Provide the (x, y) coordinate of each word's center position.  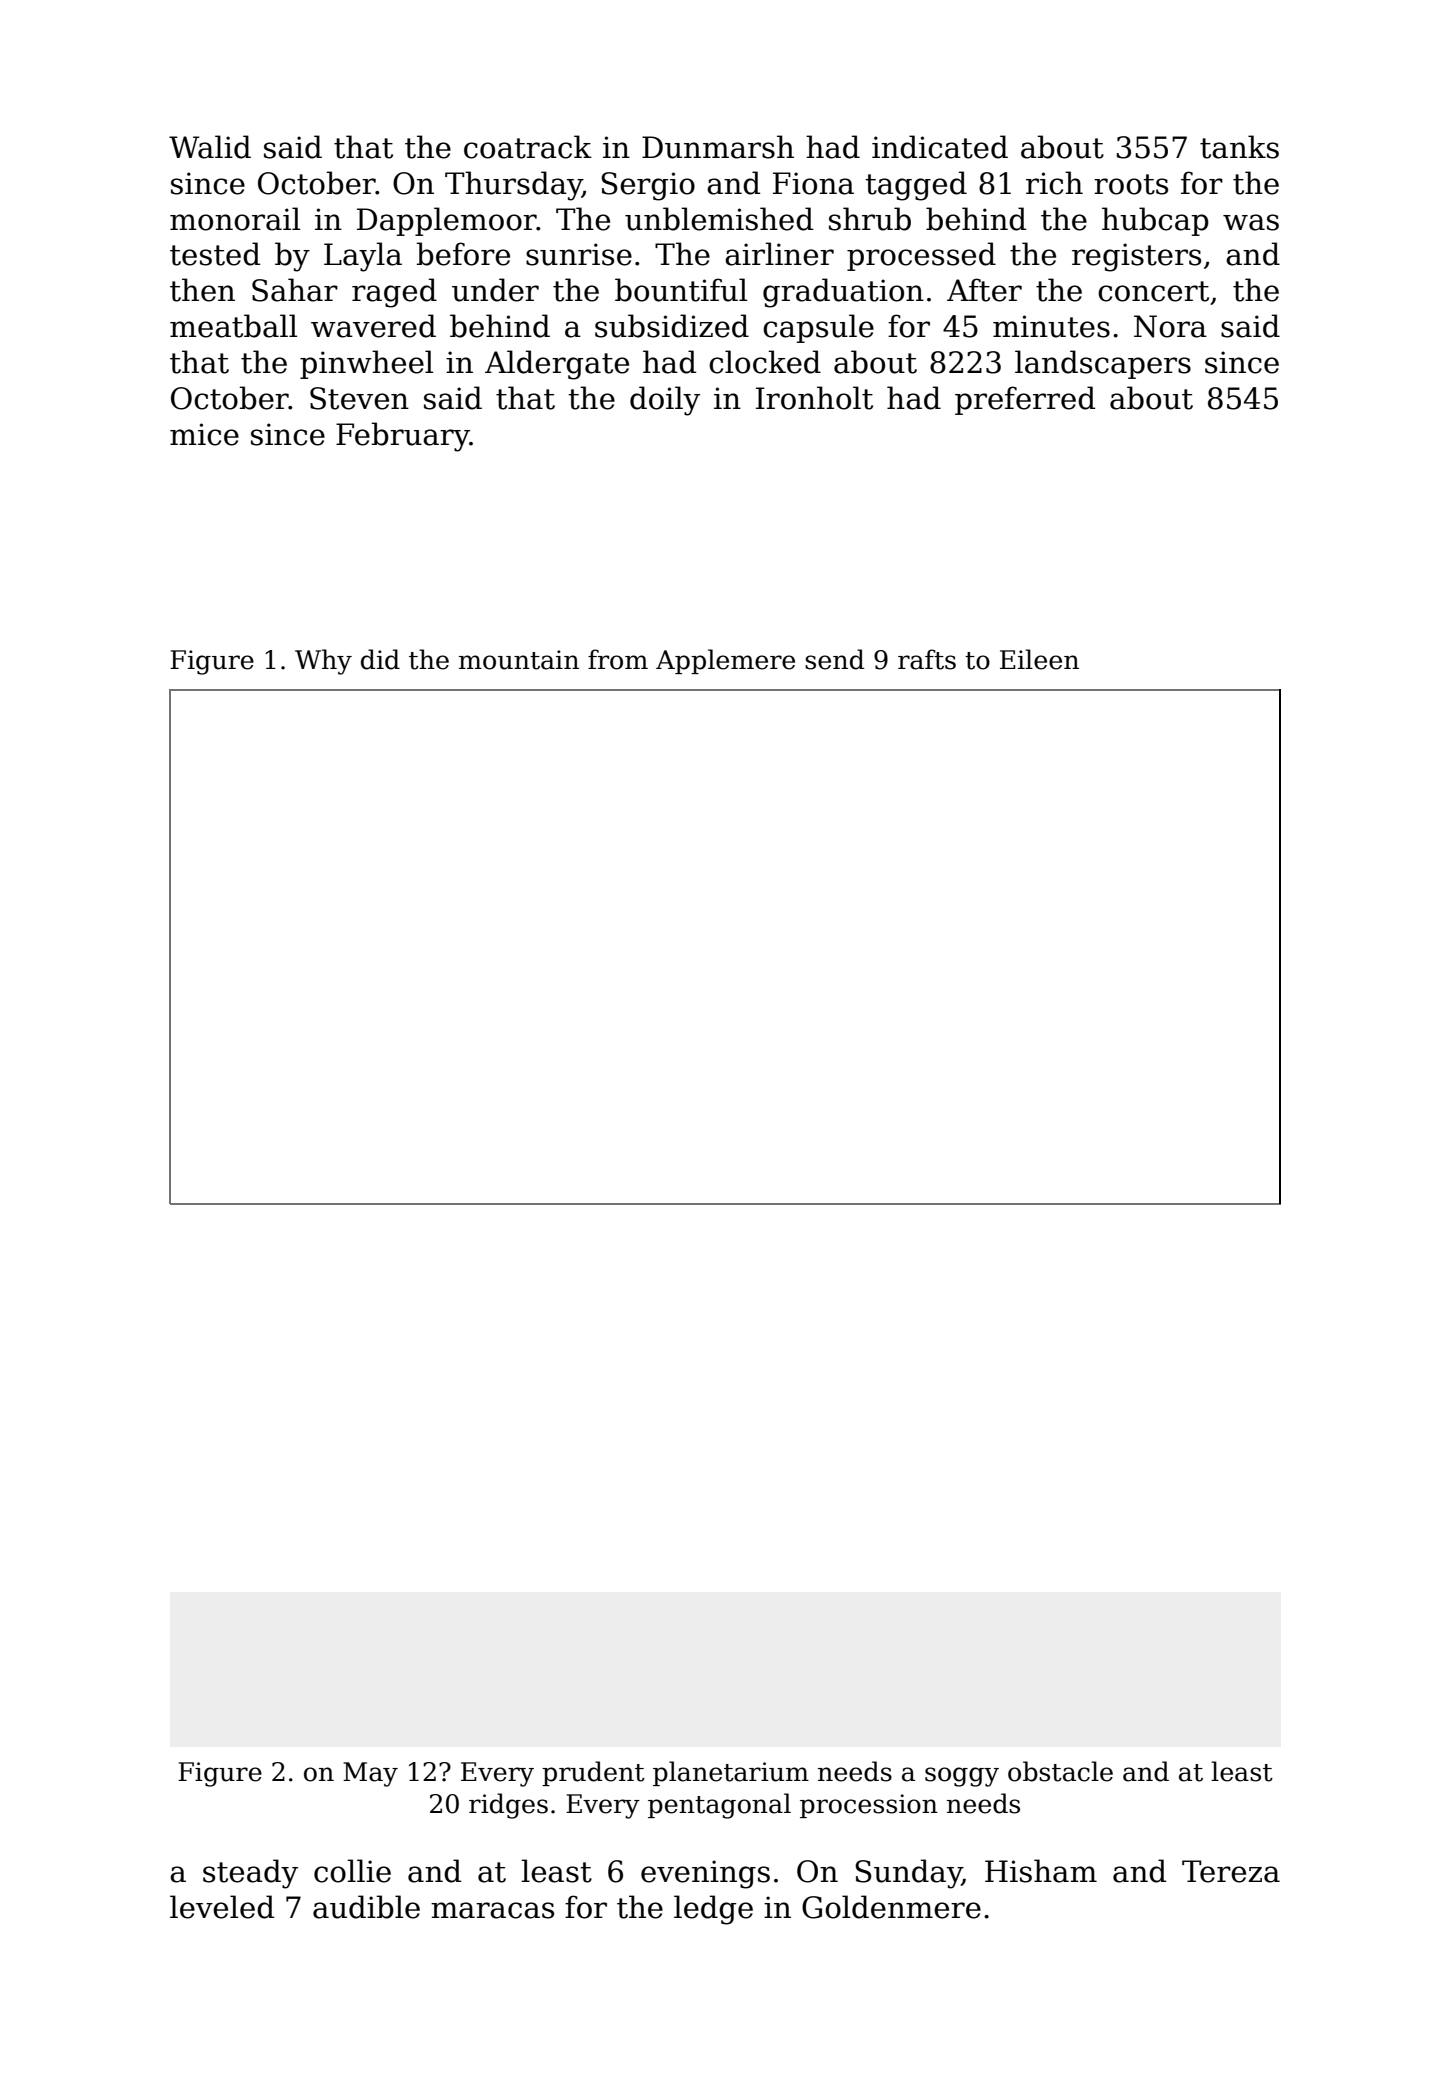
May (370, 1774)
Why (323, 662)
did (380, 659)
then (202, 290)
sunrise (579, 254)
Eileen (1039, 659)
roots (1131, 184)
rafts (927, 659)
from (618, 659)
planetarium (731, 1773)
